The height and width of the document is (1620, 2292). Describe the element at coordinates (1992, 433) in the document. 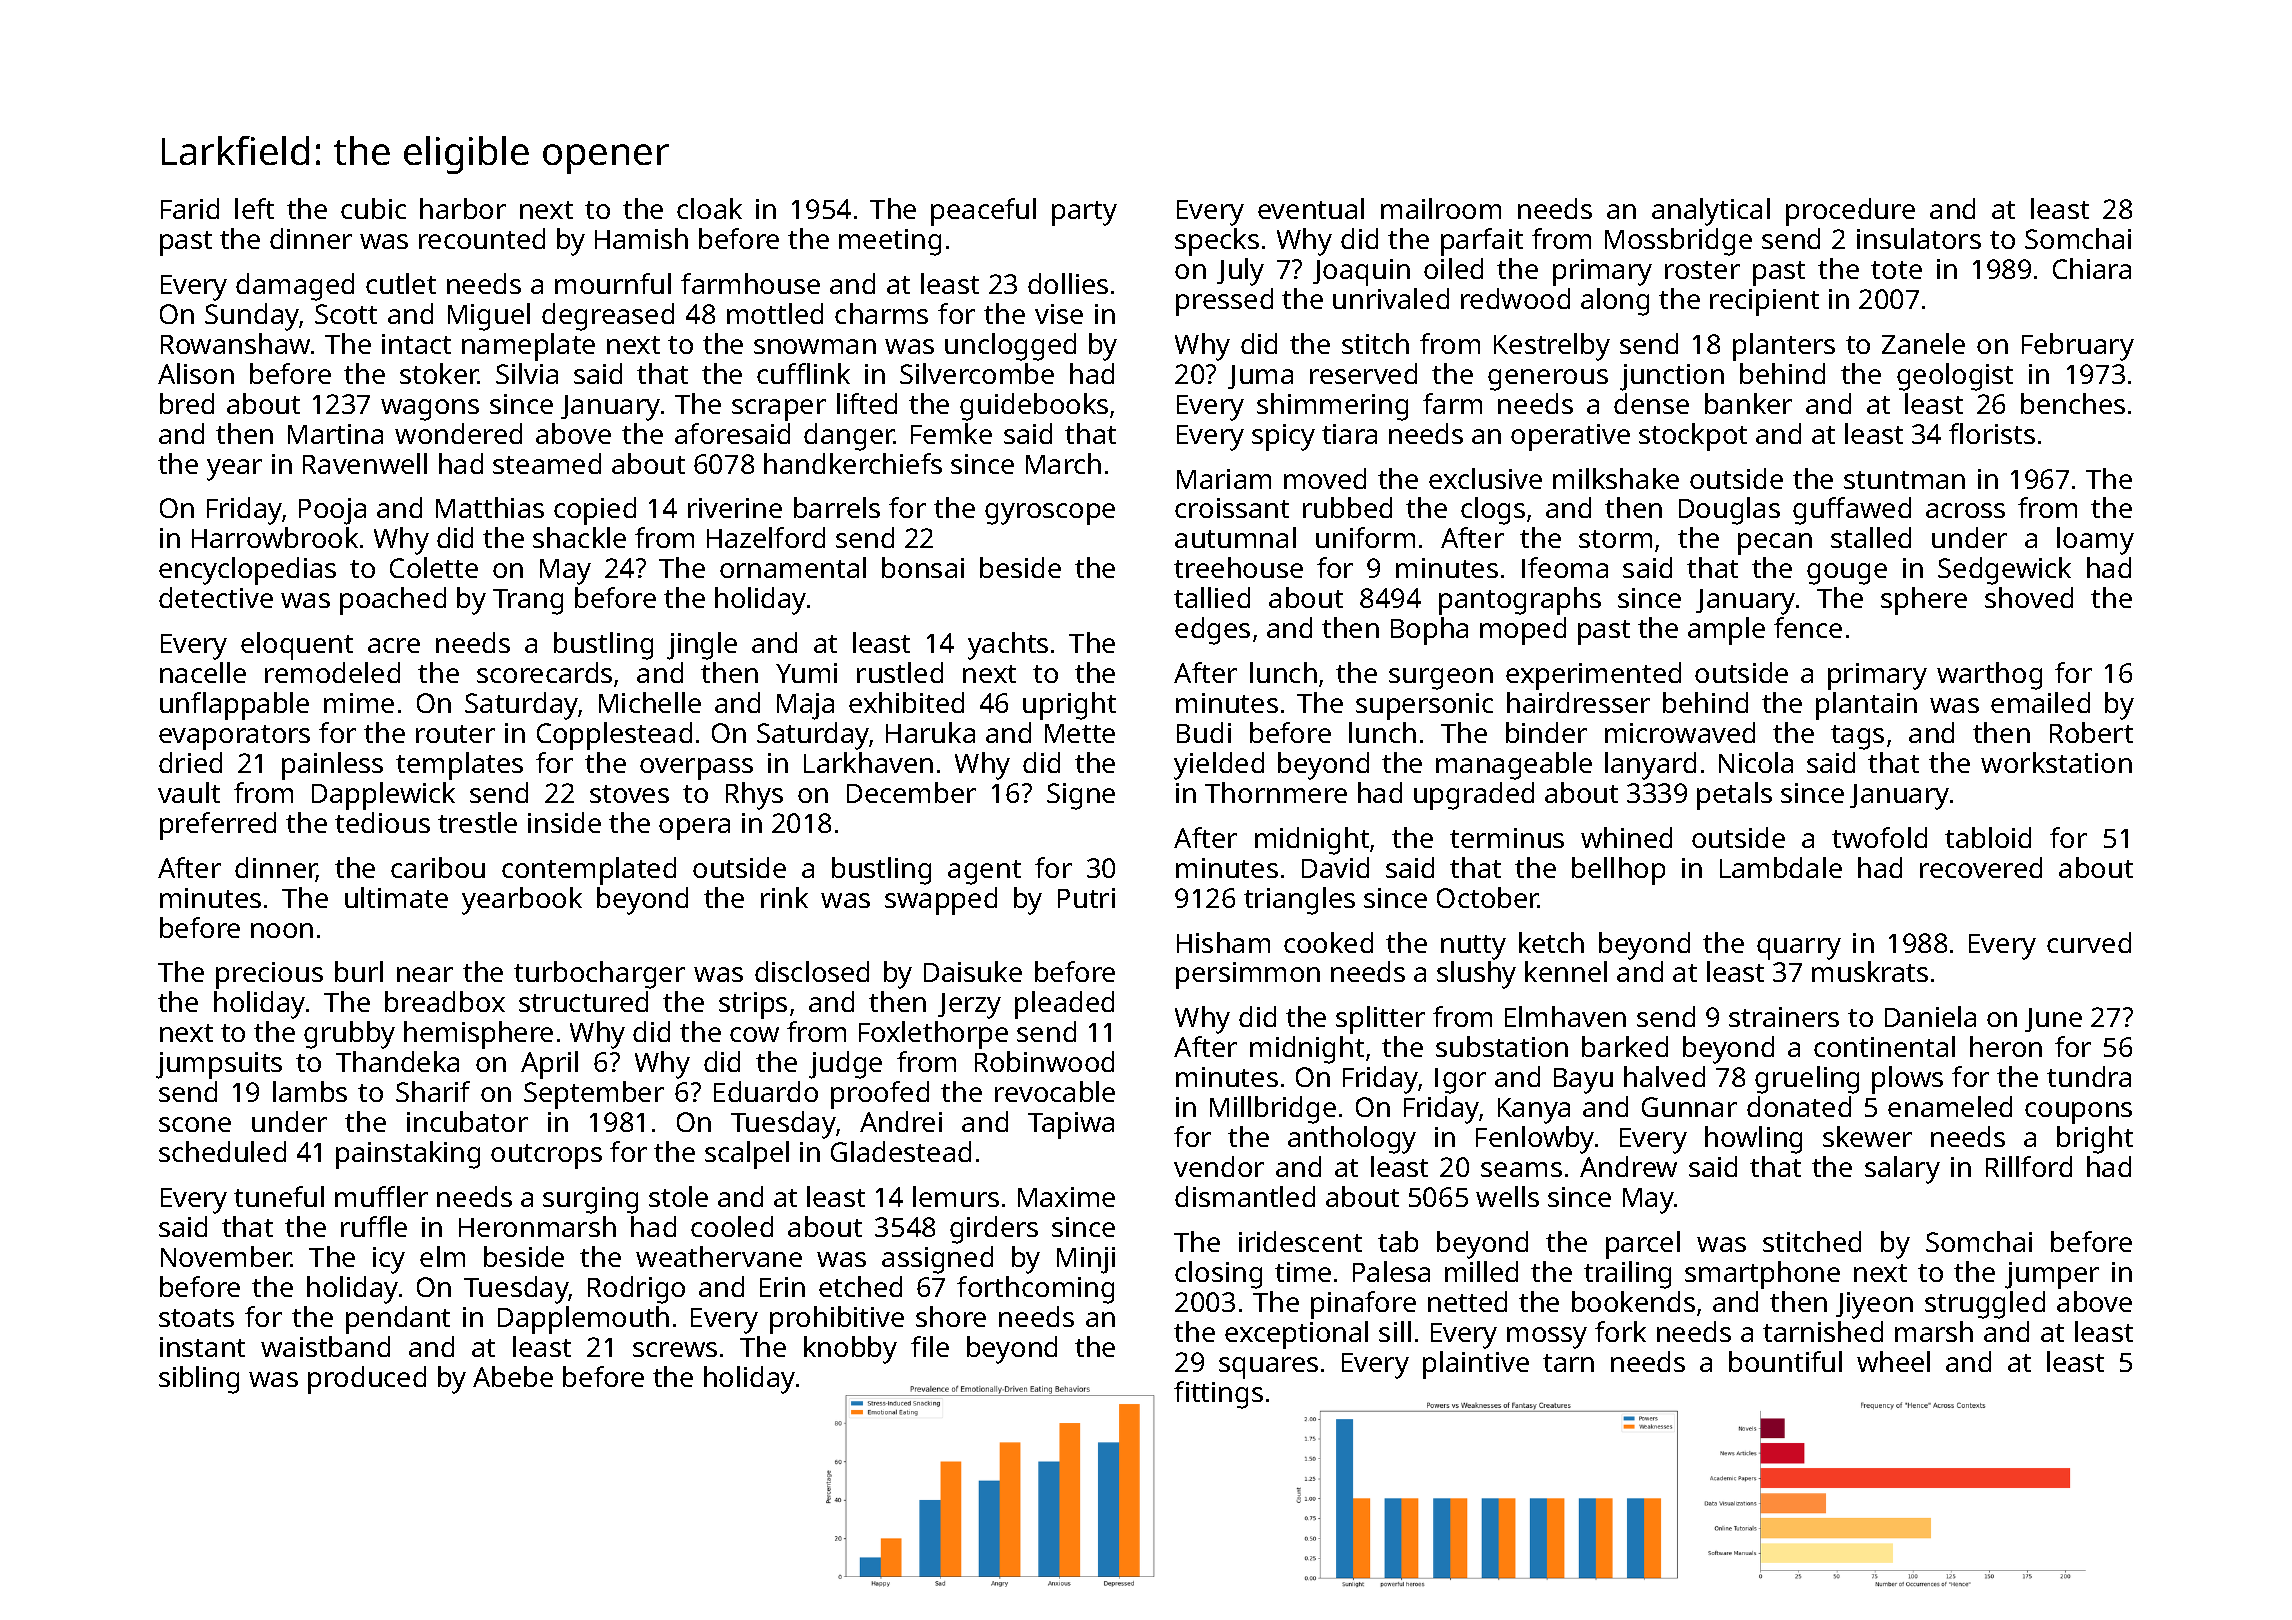

I see `florists` at that location.
